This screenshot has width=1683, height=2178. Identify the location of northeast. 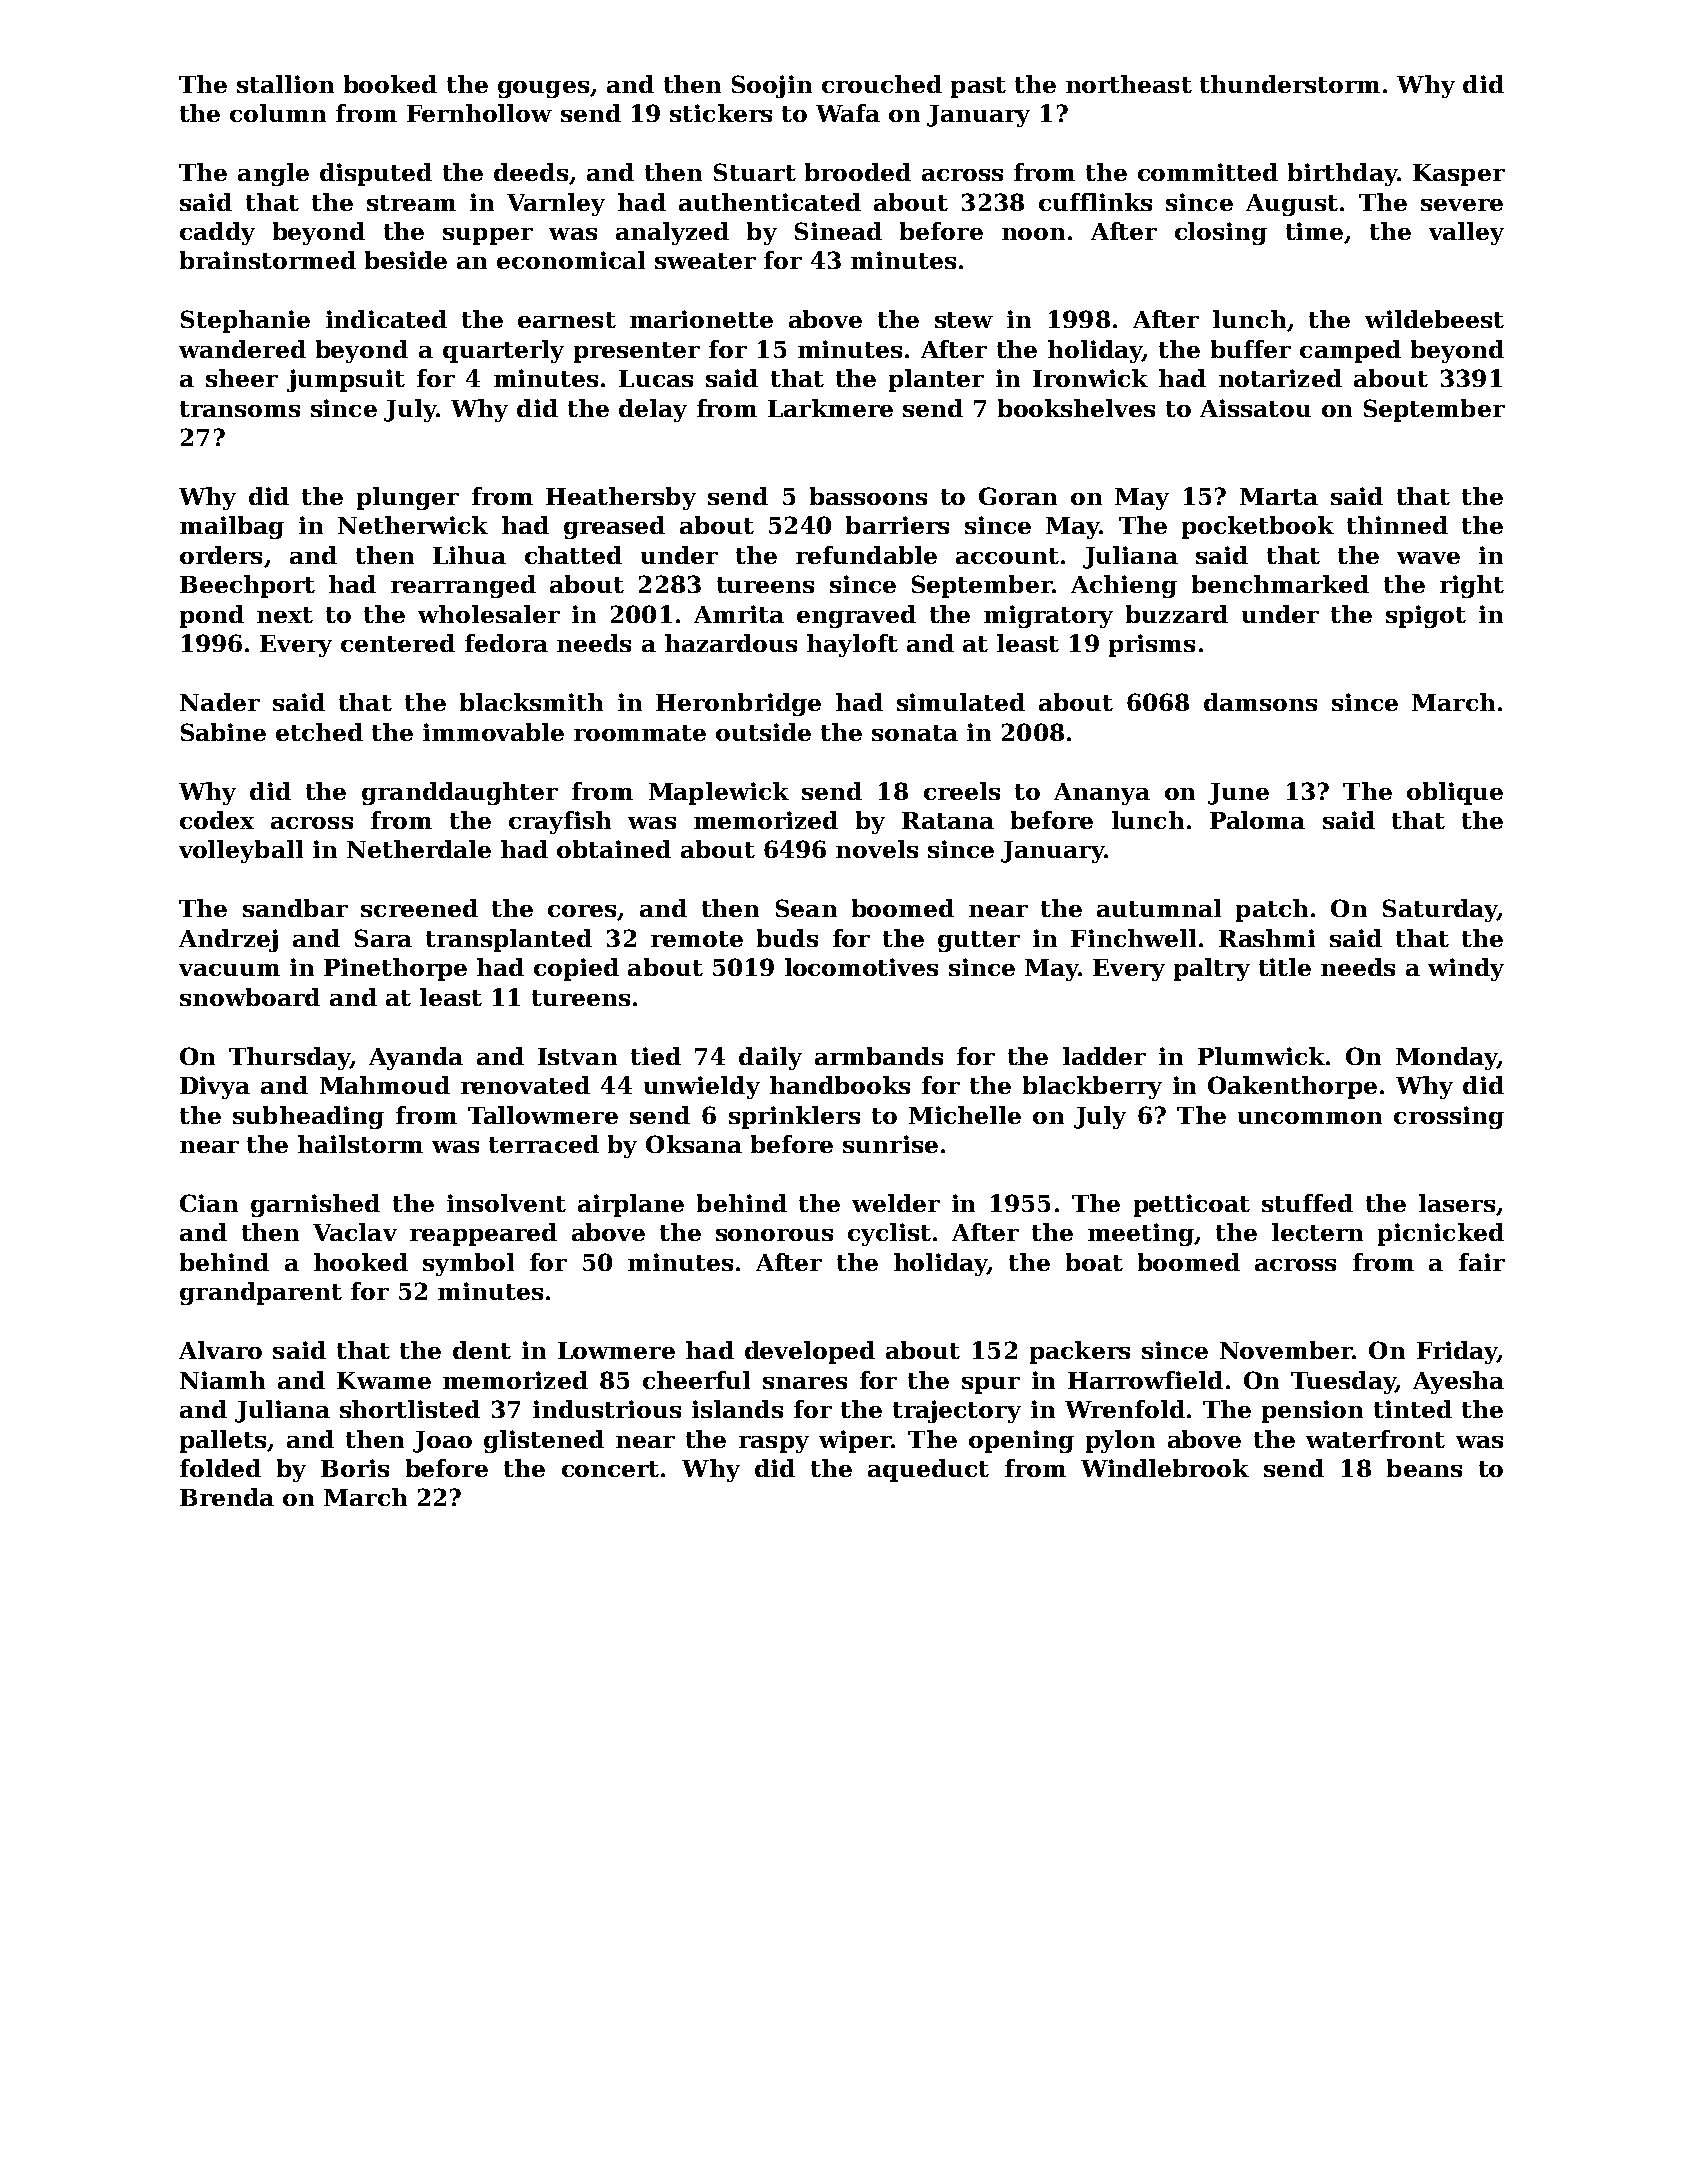
(1129, 84).
